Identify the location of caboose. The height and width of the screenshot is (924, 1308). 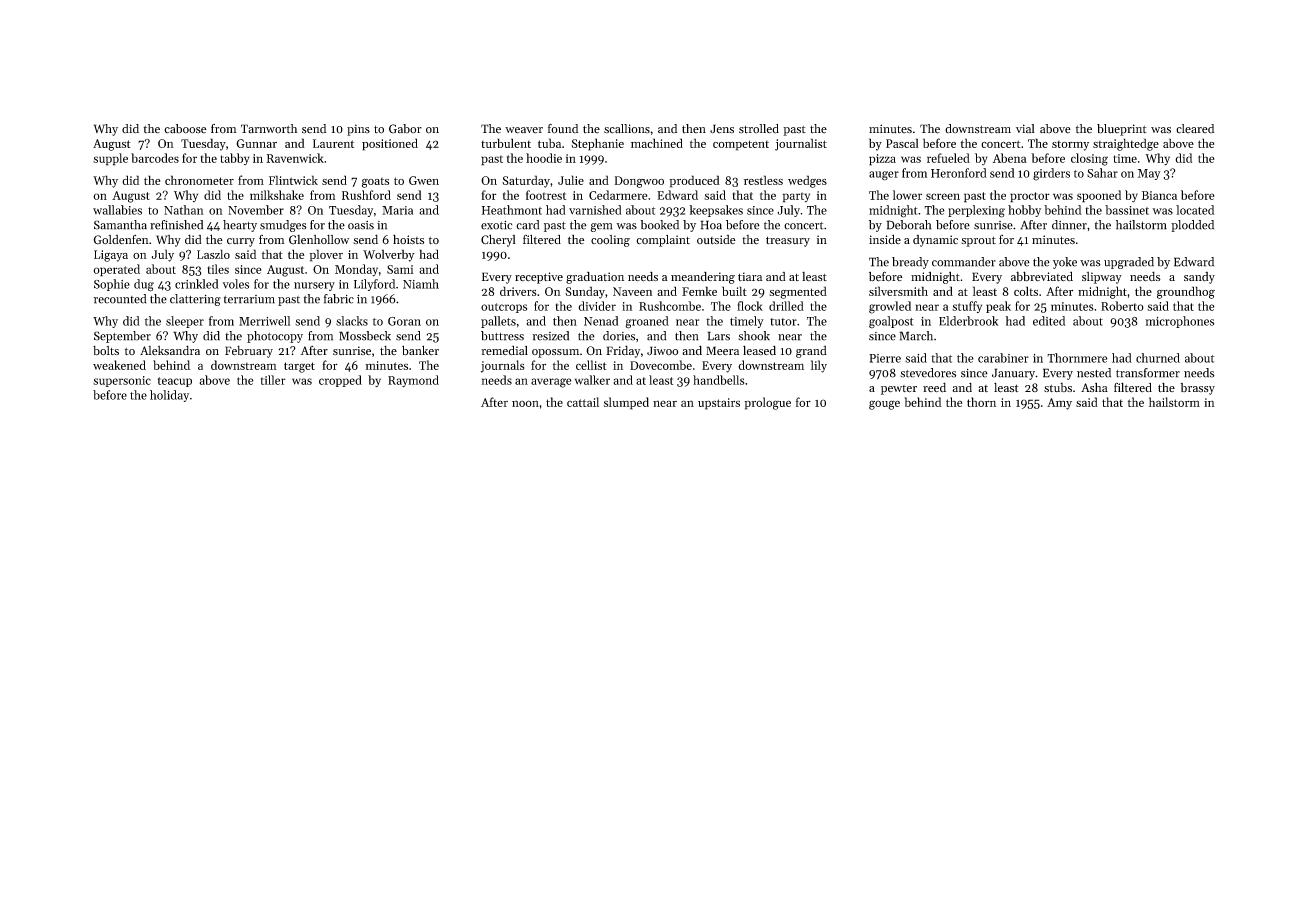
(185, 129).
